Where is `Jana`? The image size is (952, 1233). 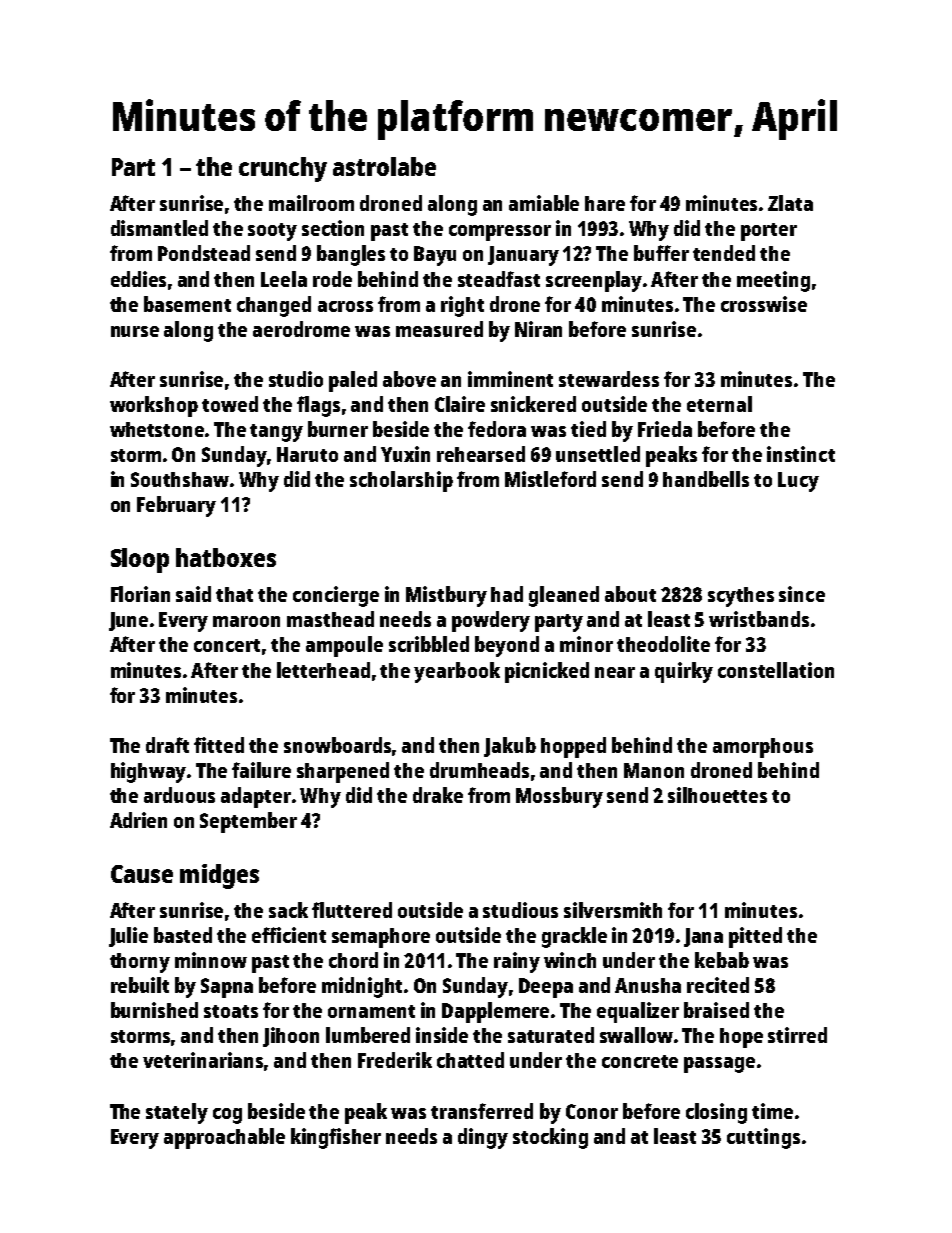
Jana is located at coordinates (703, 937).
